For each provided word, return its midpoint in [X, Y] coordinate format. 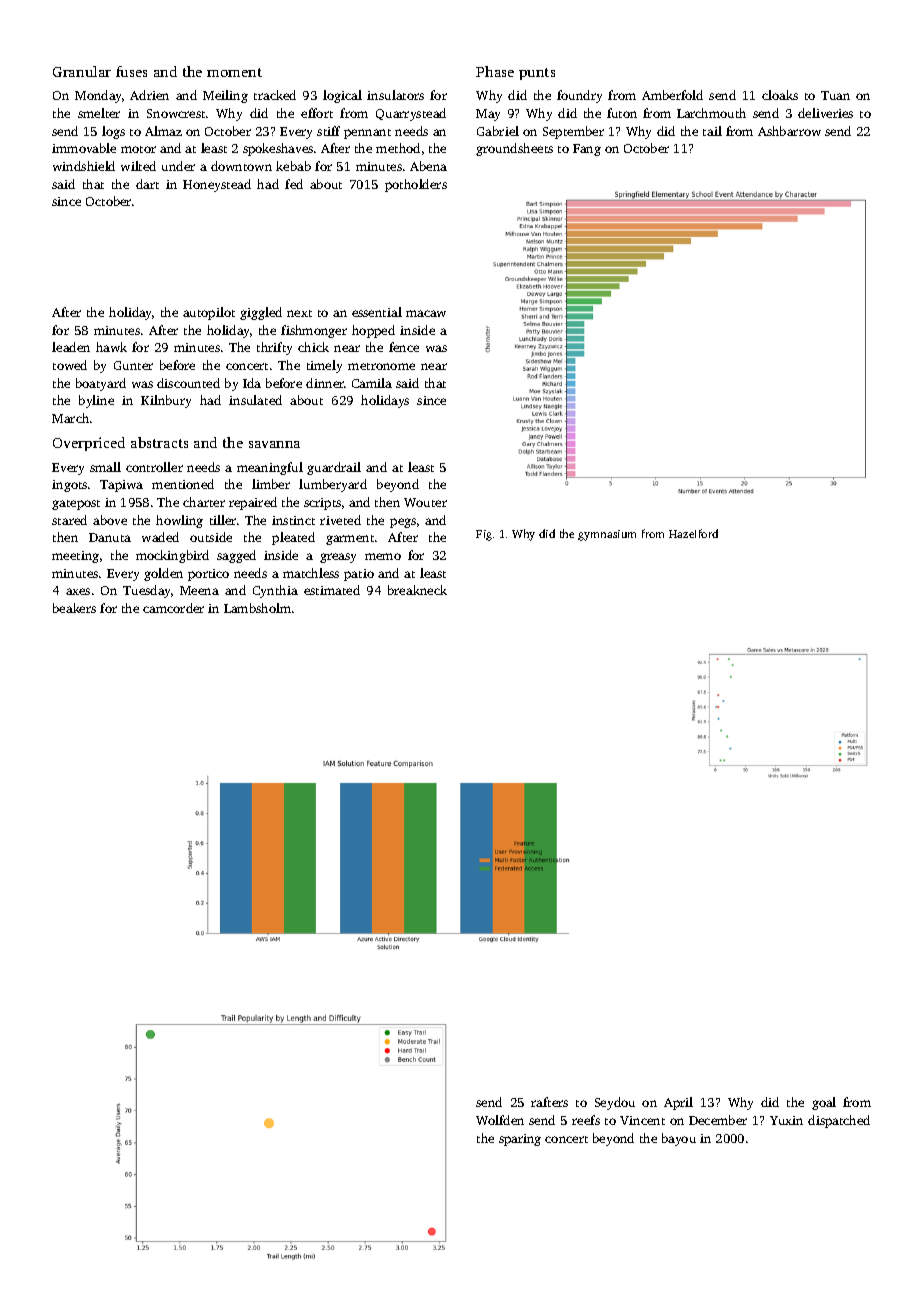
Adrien [149, 95]
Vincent [642, 1120]
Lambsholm [257, 608]
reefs [586, 1120]
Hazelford [693, 533]
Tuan [835, 95]
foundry [579, 96]
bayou [679, 1139]
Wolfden [500, 1120]
